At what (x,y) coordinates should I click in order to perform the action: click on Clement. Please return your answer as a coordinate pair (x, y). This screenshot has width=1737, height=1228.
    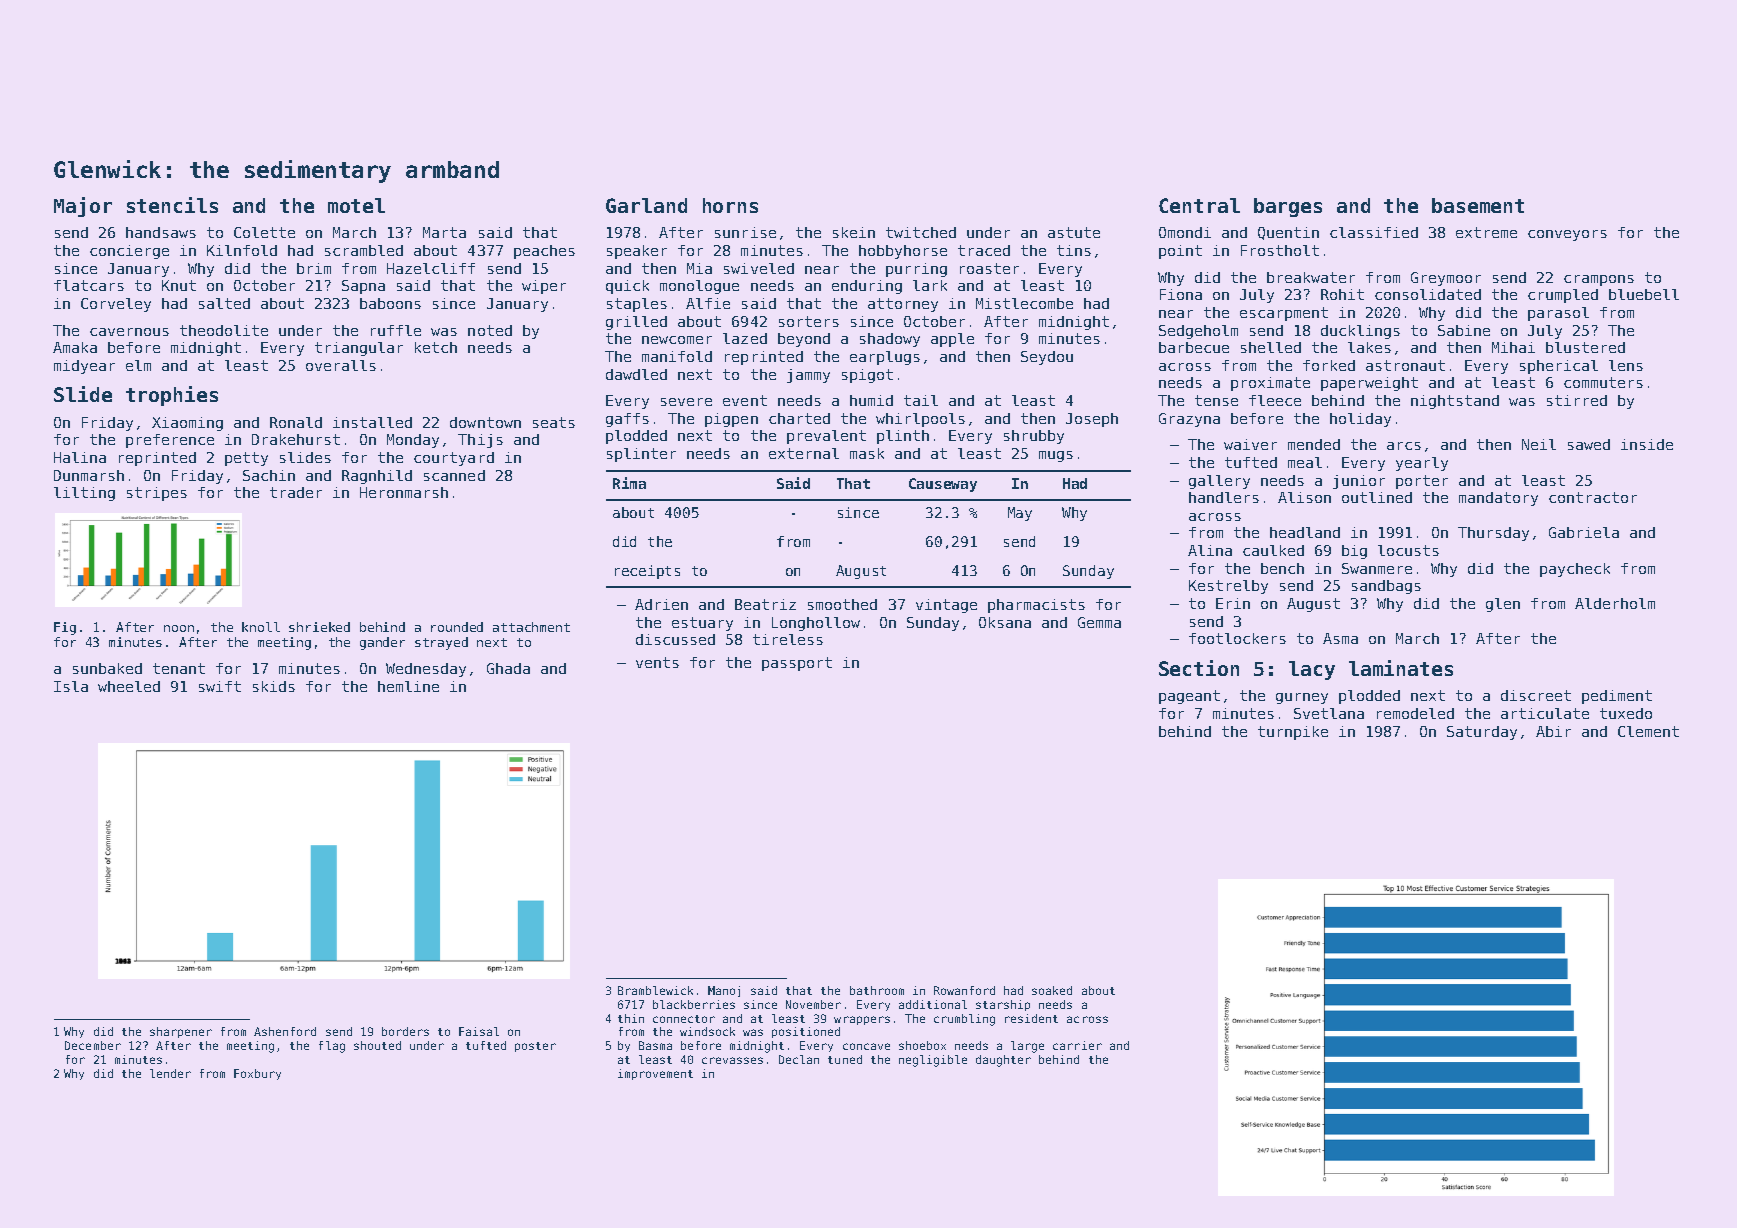
    Looking at the image, I should click on (1648, 731).
